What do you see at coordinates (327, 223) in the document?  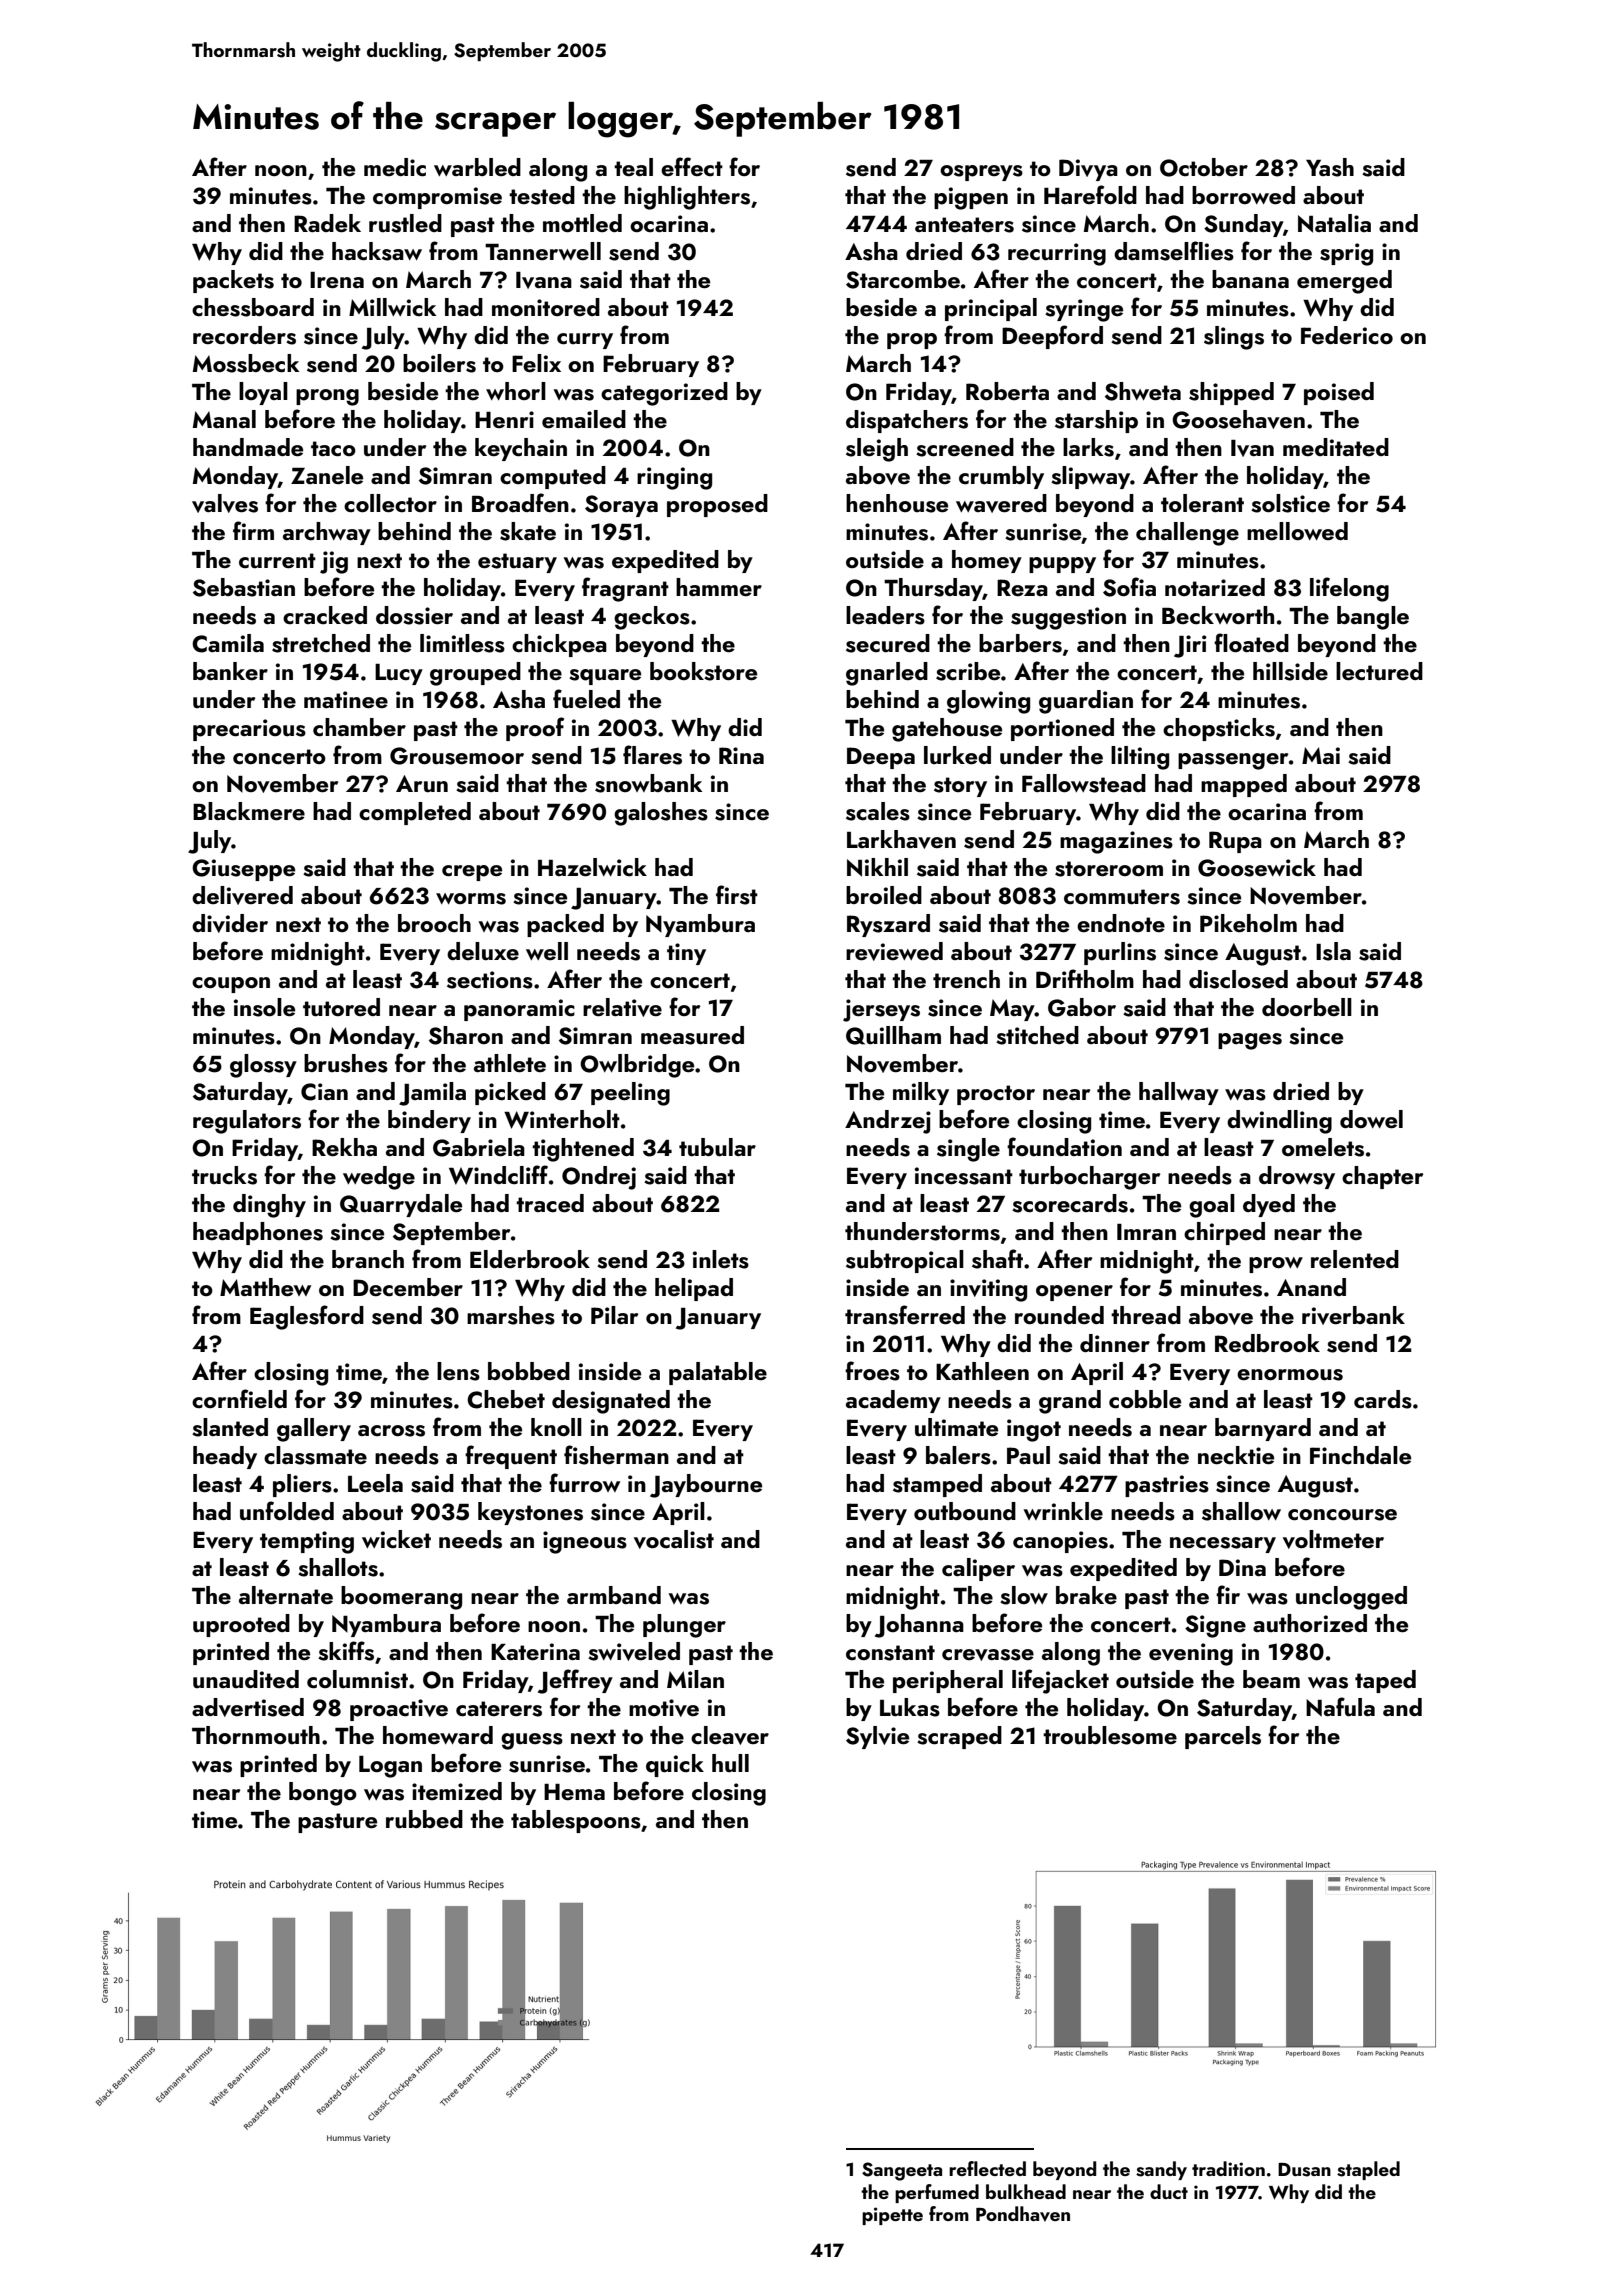 I see `Radek` at bounding box center [327, 223].
